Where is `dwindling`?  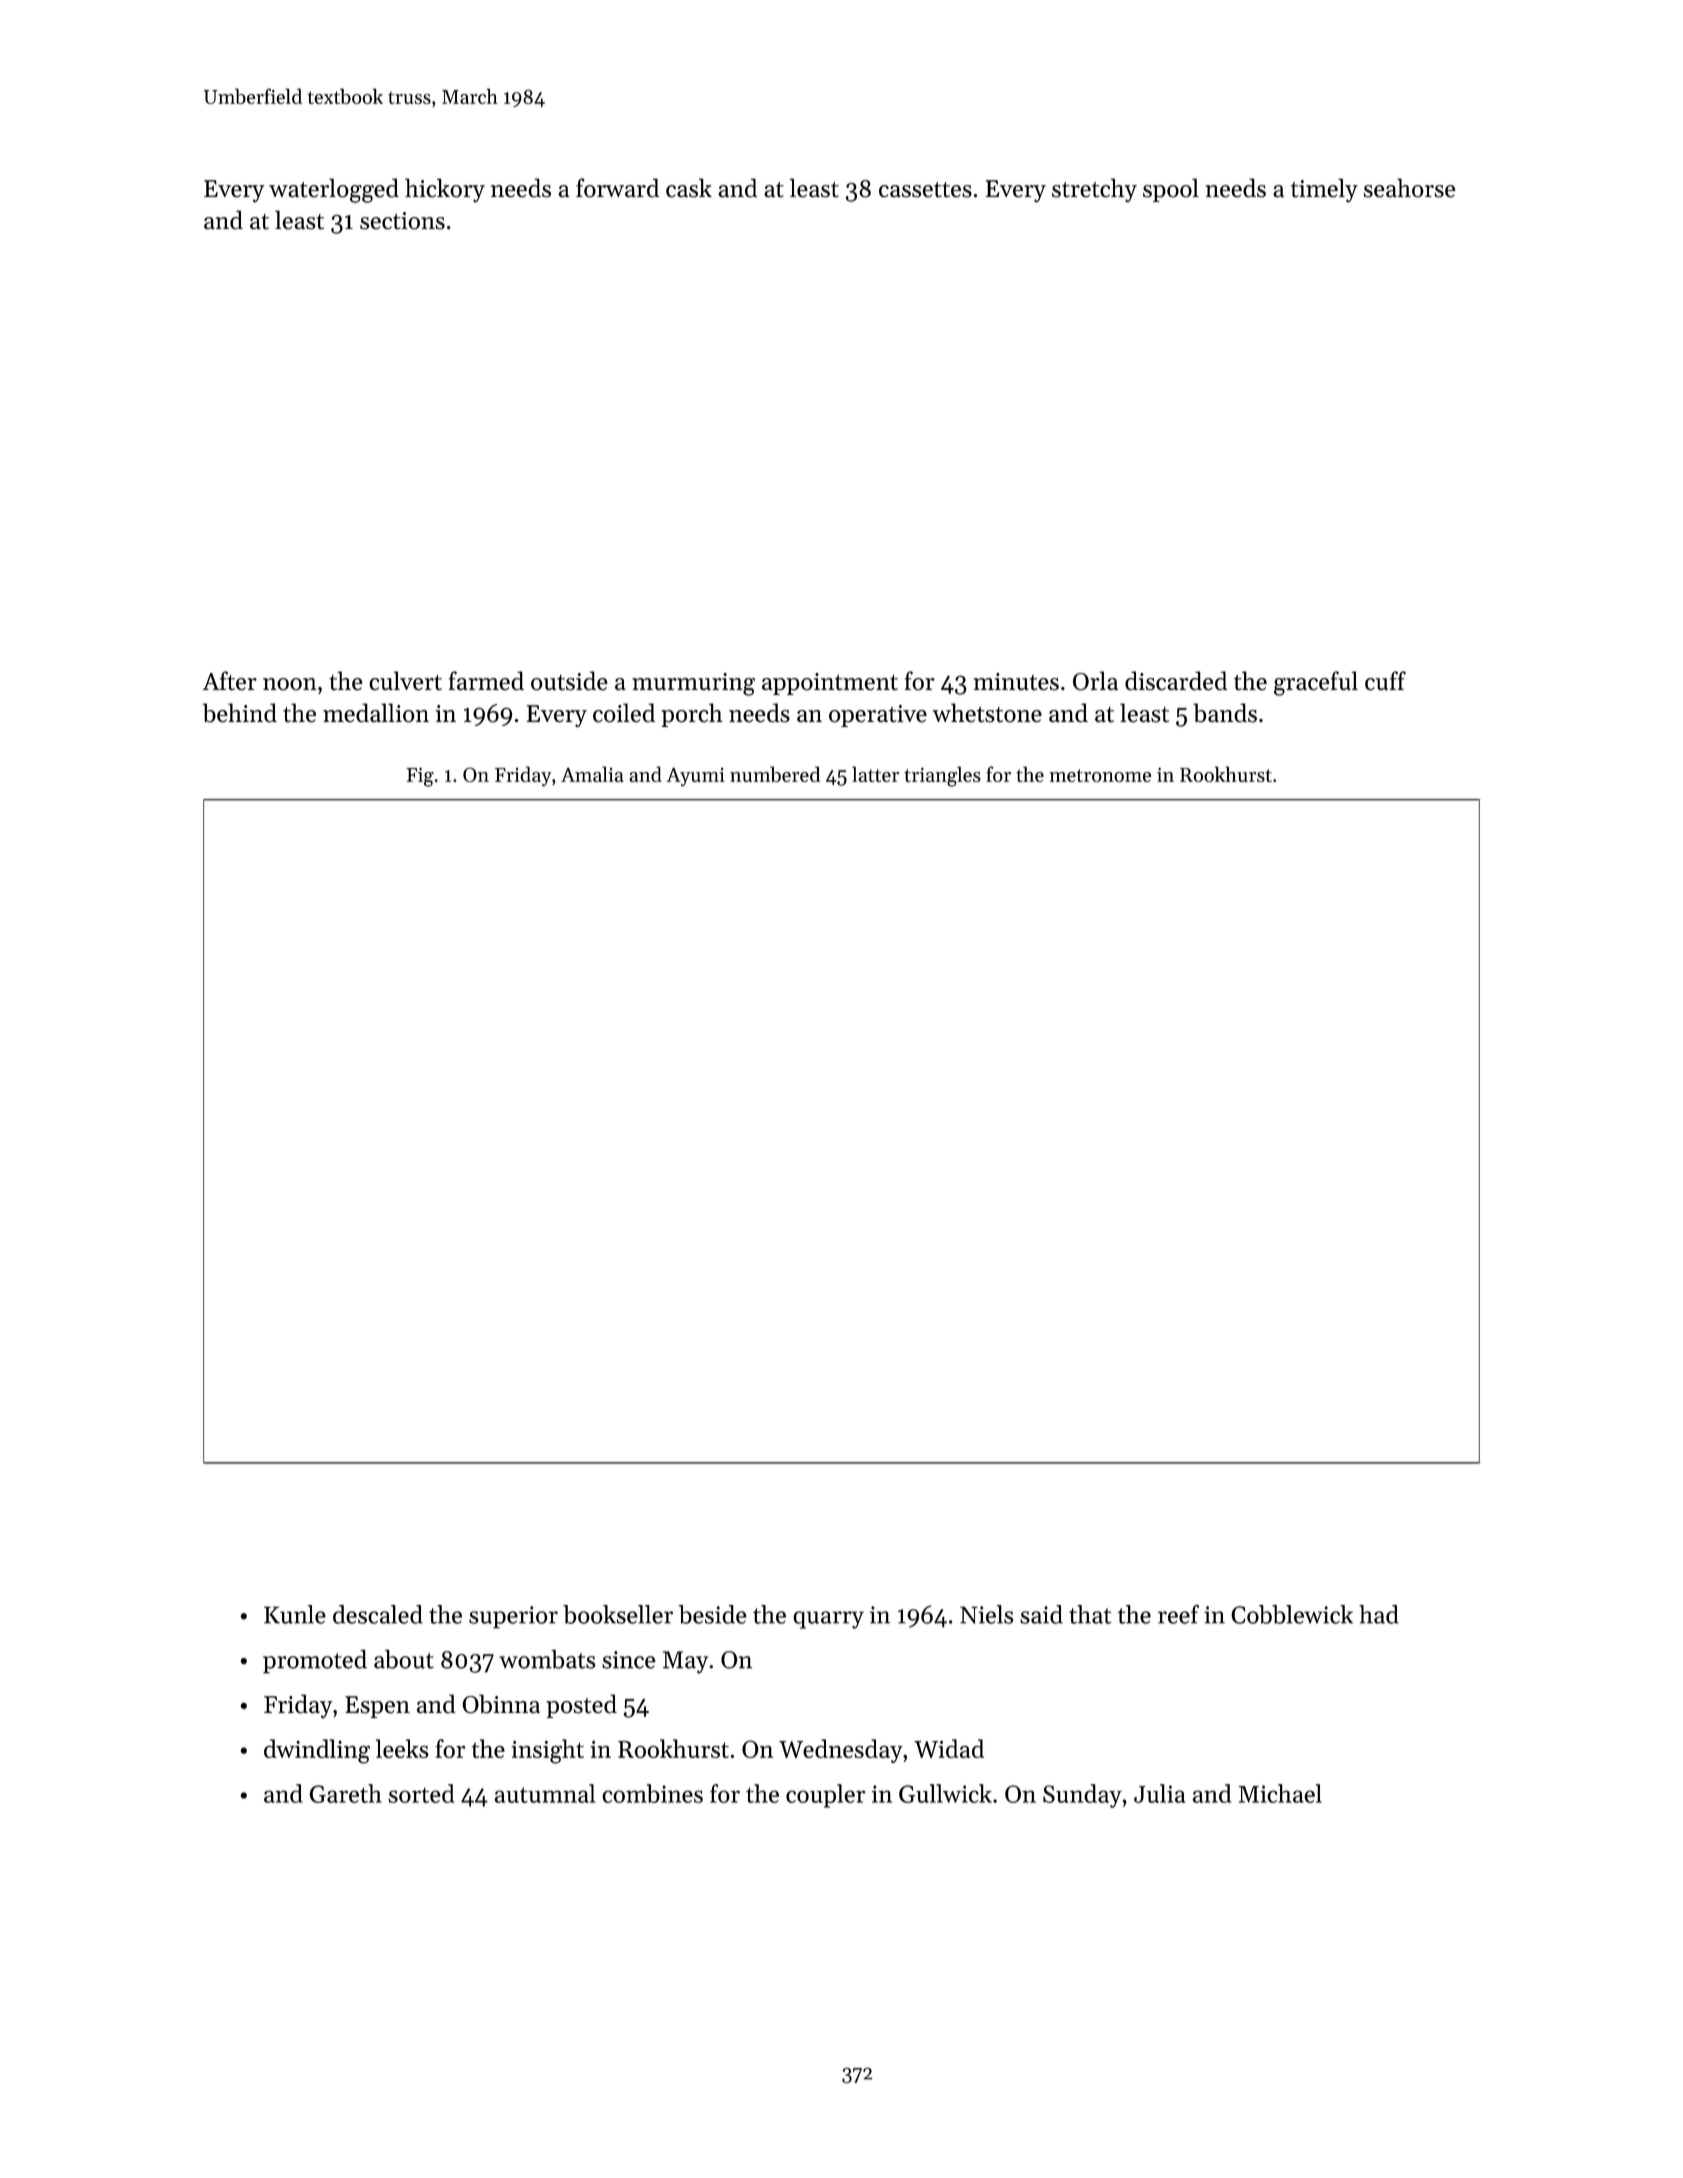 dwindling is located at coordinates (317, 1751).
